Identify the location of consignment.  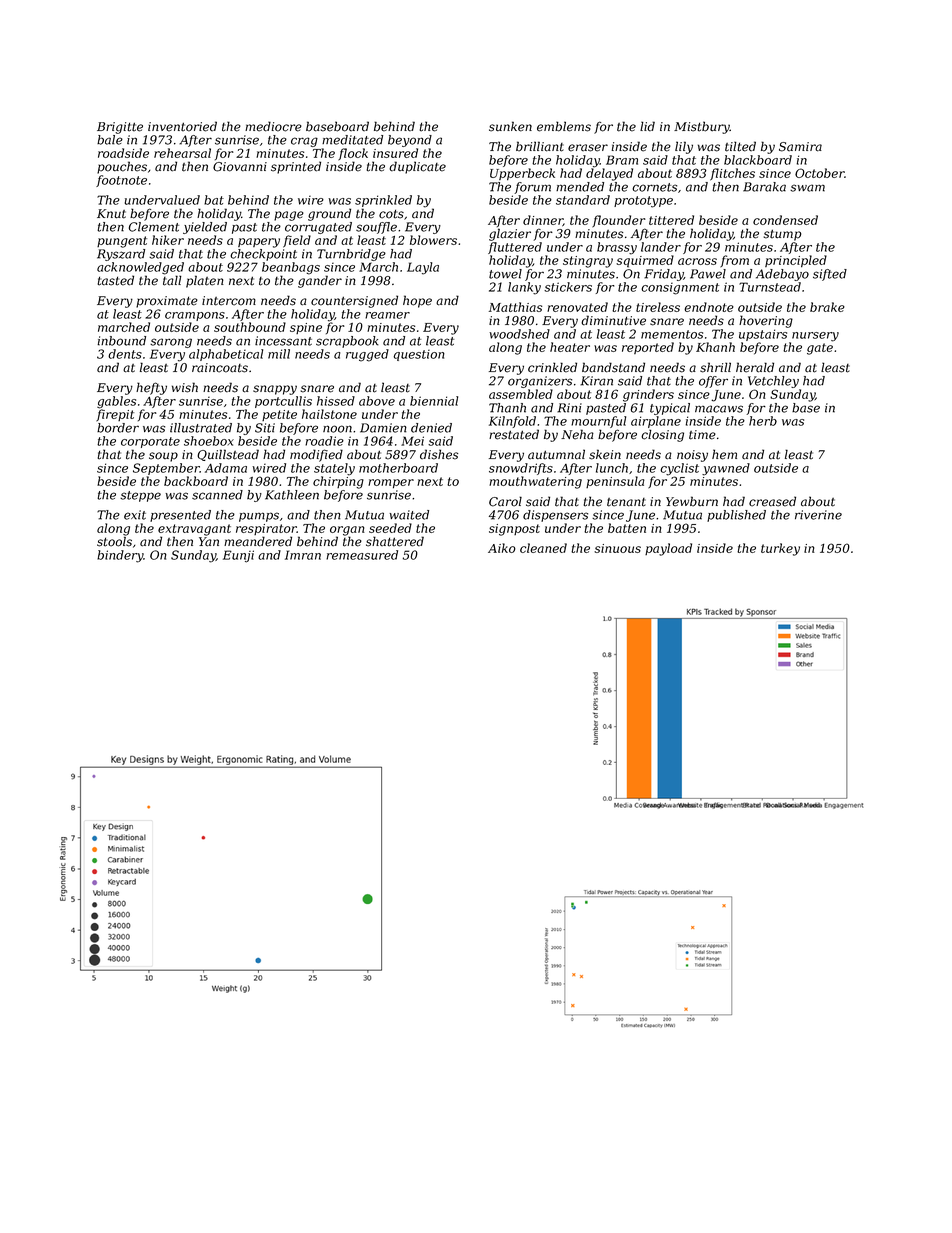
(680, 289).
